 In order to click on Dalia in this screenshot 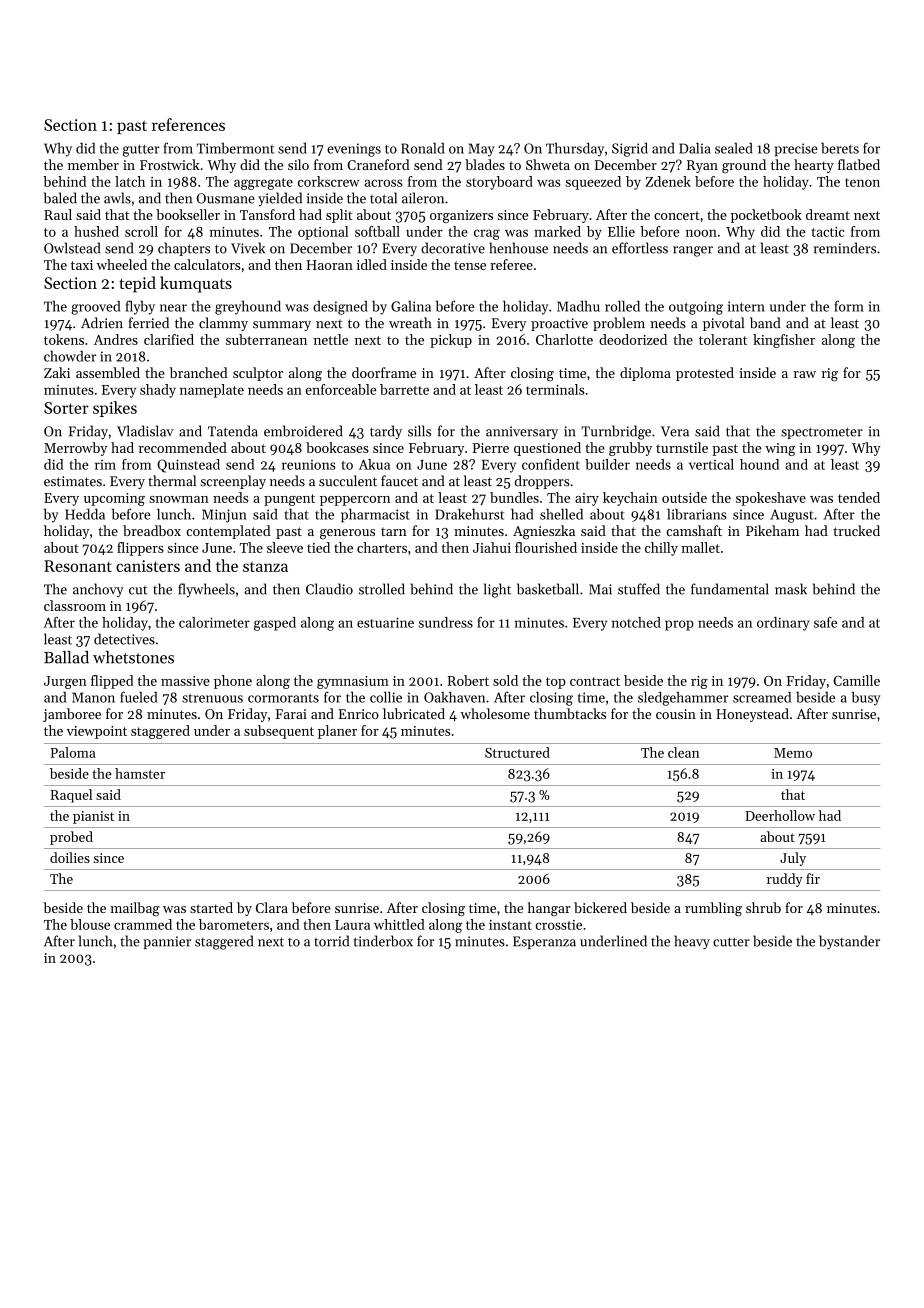, I will do `click(694, 148)`.
